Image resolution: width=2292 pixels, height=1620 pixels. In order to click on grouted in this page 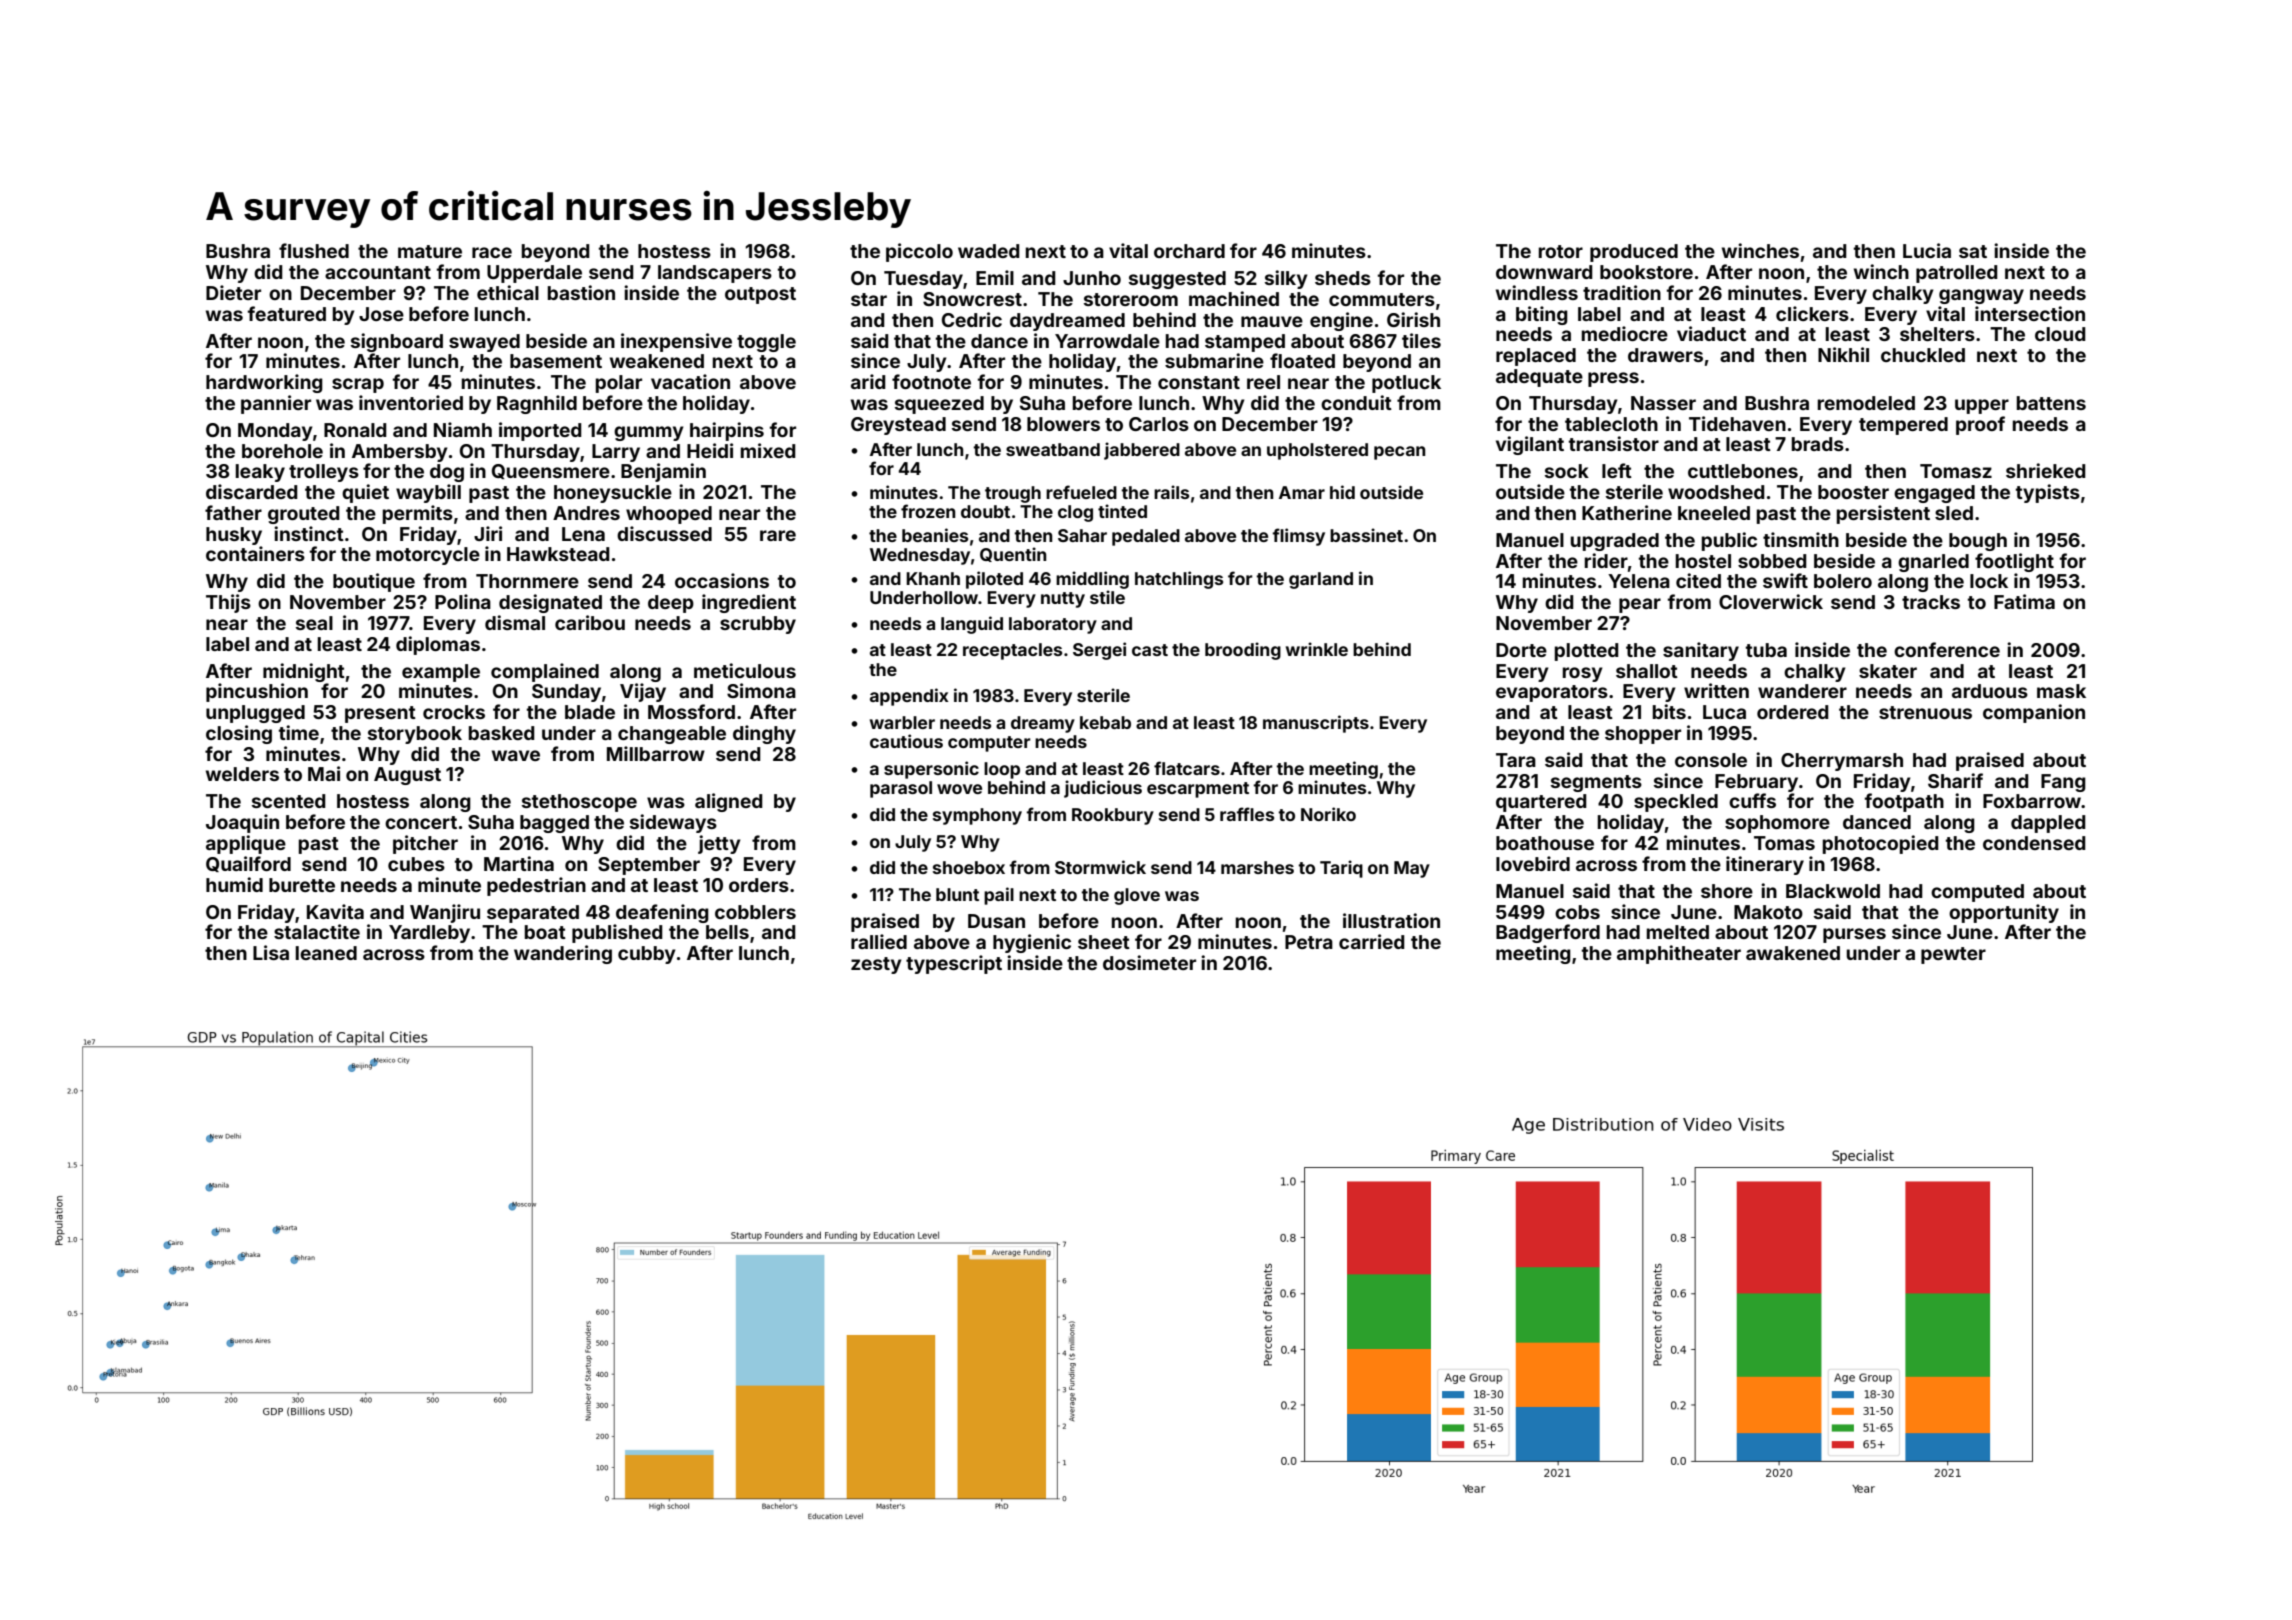, I will do `click(304, 515)`.
